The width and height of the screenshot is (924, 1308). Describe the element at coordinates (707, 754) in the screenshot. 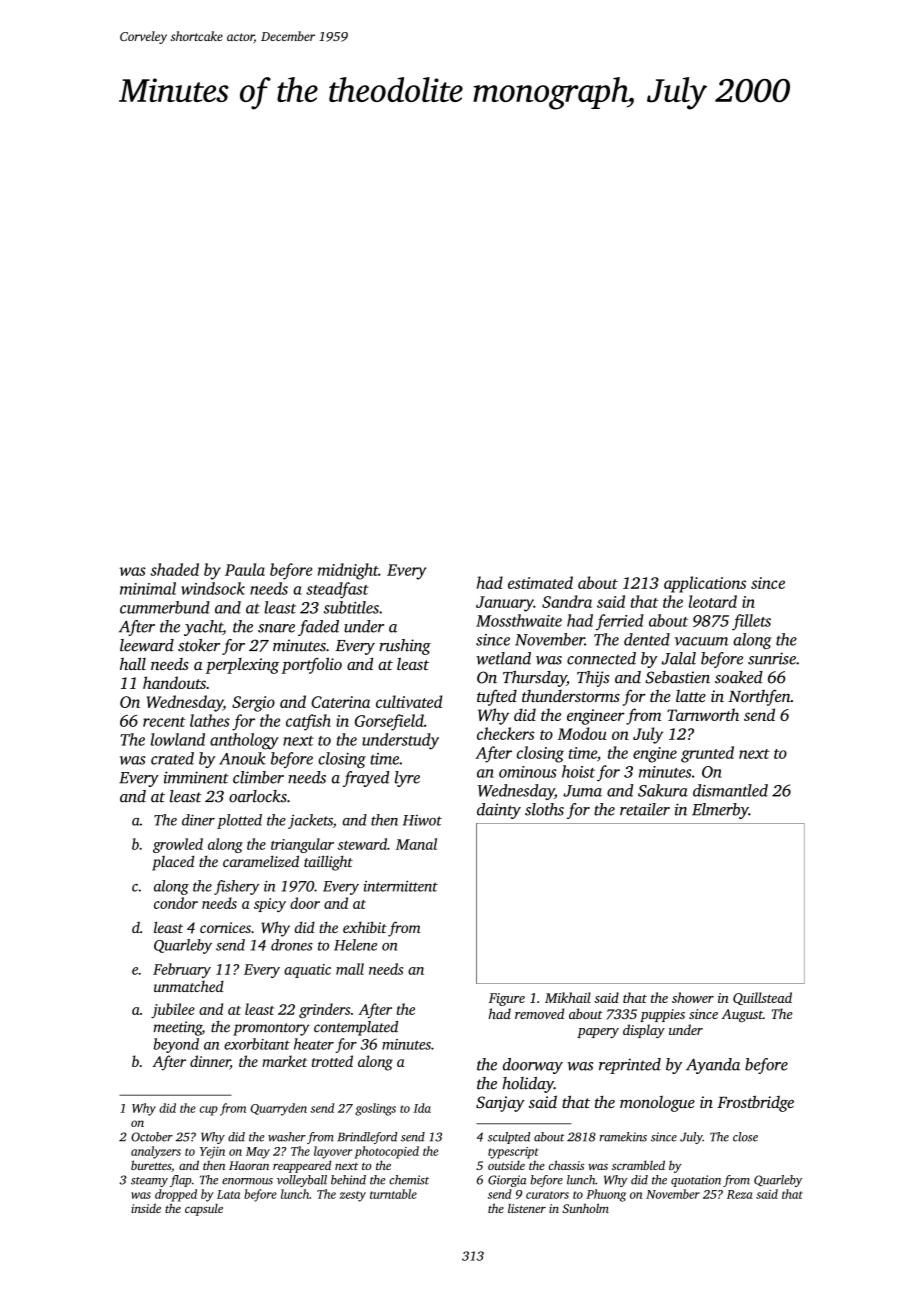

I see `grunted` at that location.
